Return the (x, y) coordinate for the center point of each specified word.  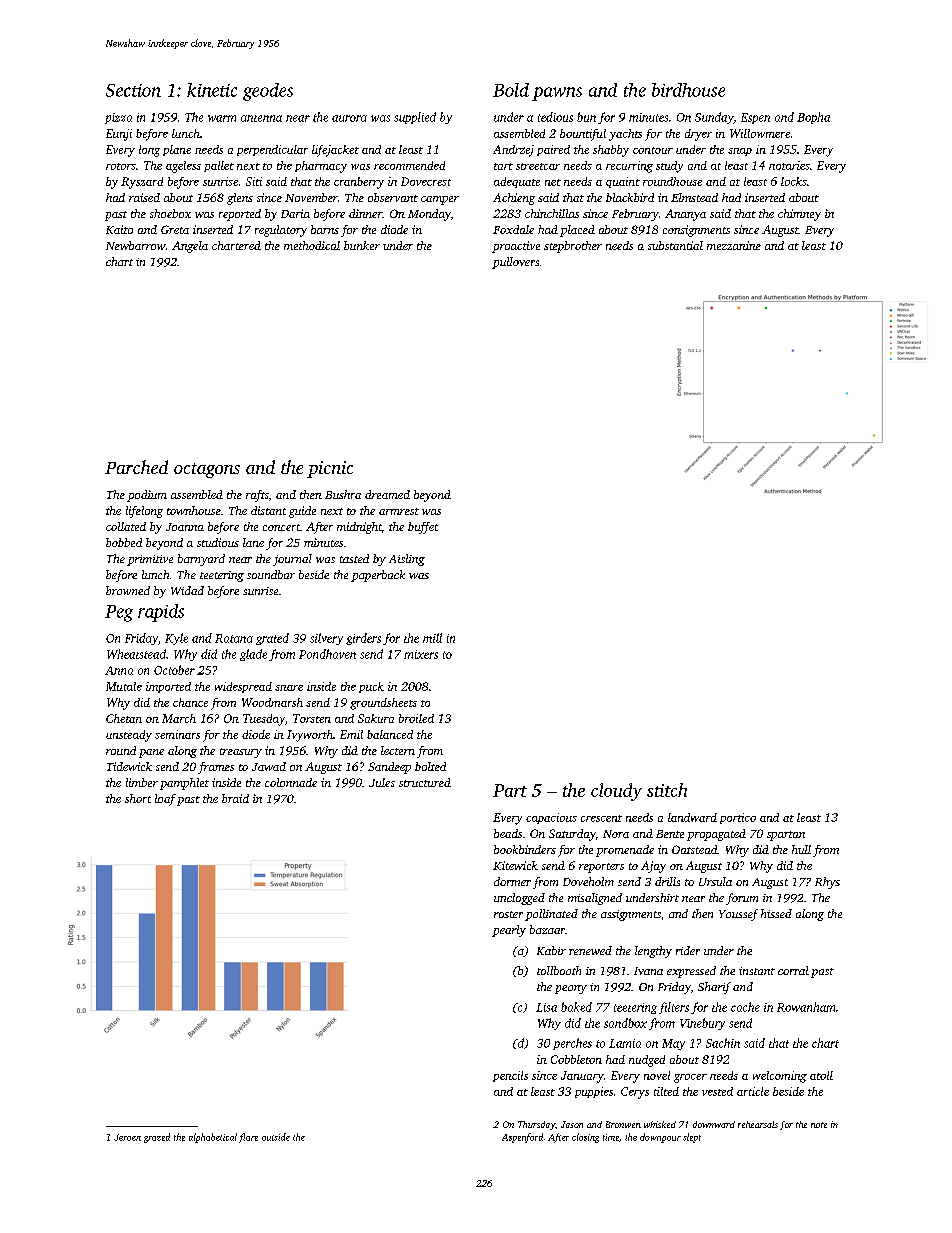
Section (133, 90)
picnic (330, 469)
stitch (667, 790)
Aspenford (522, 1138)
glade (253, 655)
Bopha (813, 118)
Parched (136, 467)
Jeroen (127, 1137)
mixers (421, 654)
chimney (799, 215)
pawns (557, 94)
